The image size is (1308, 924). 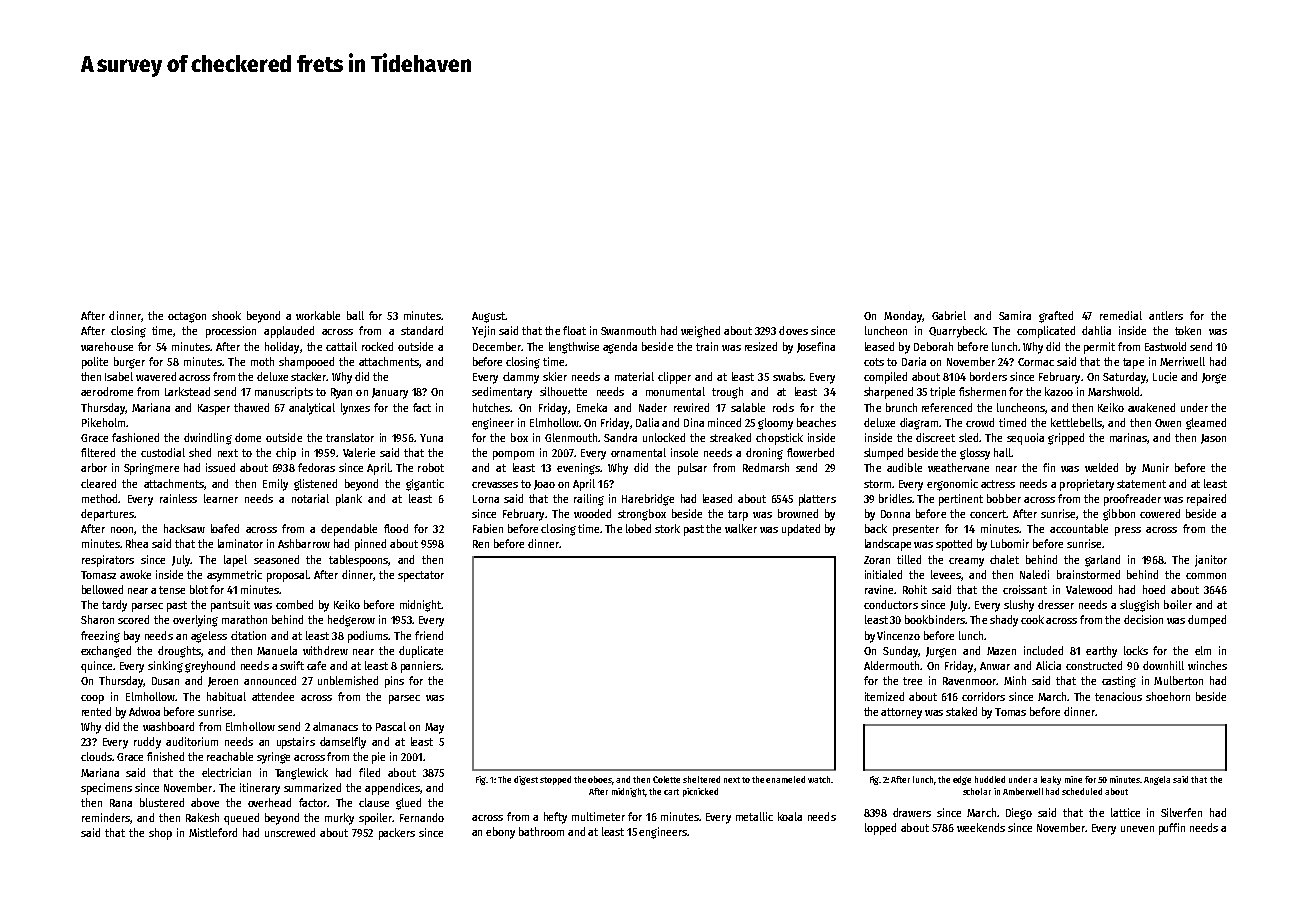 I want to click on August, so click(x=488, y=317).
